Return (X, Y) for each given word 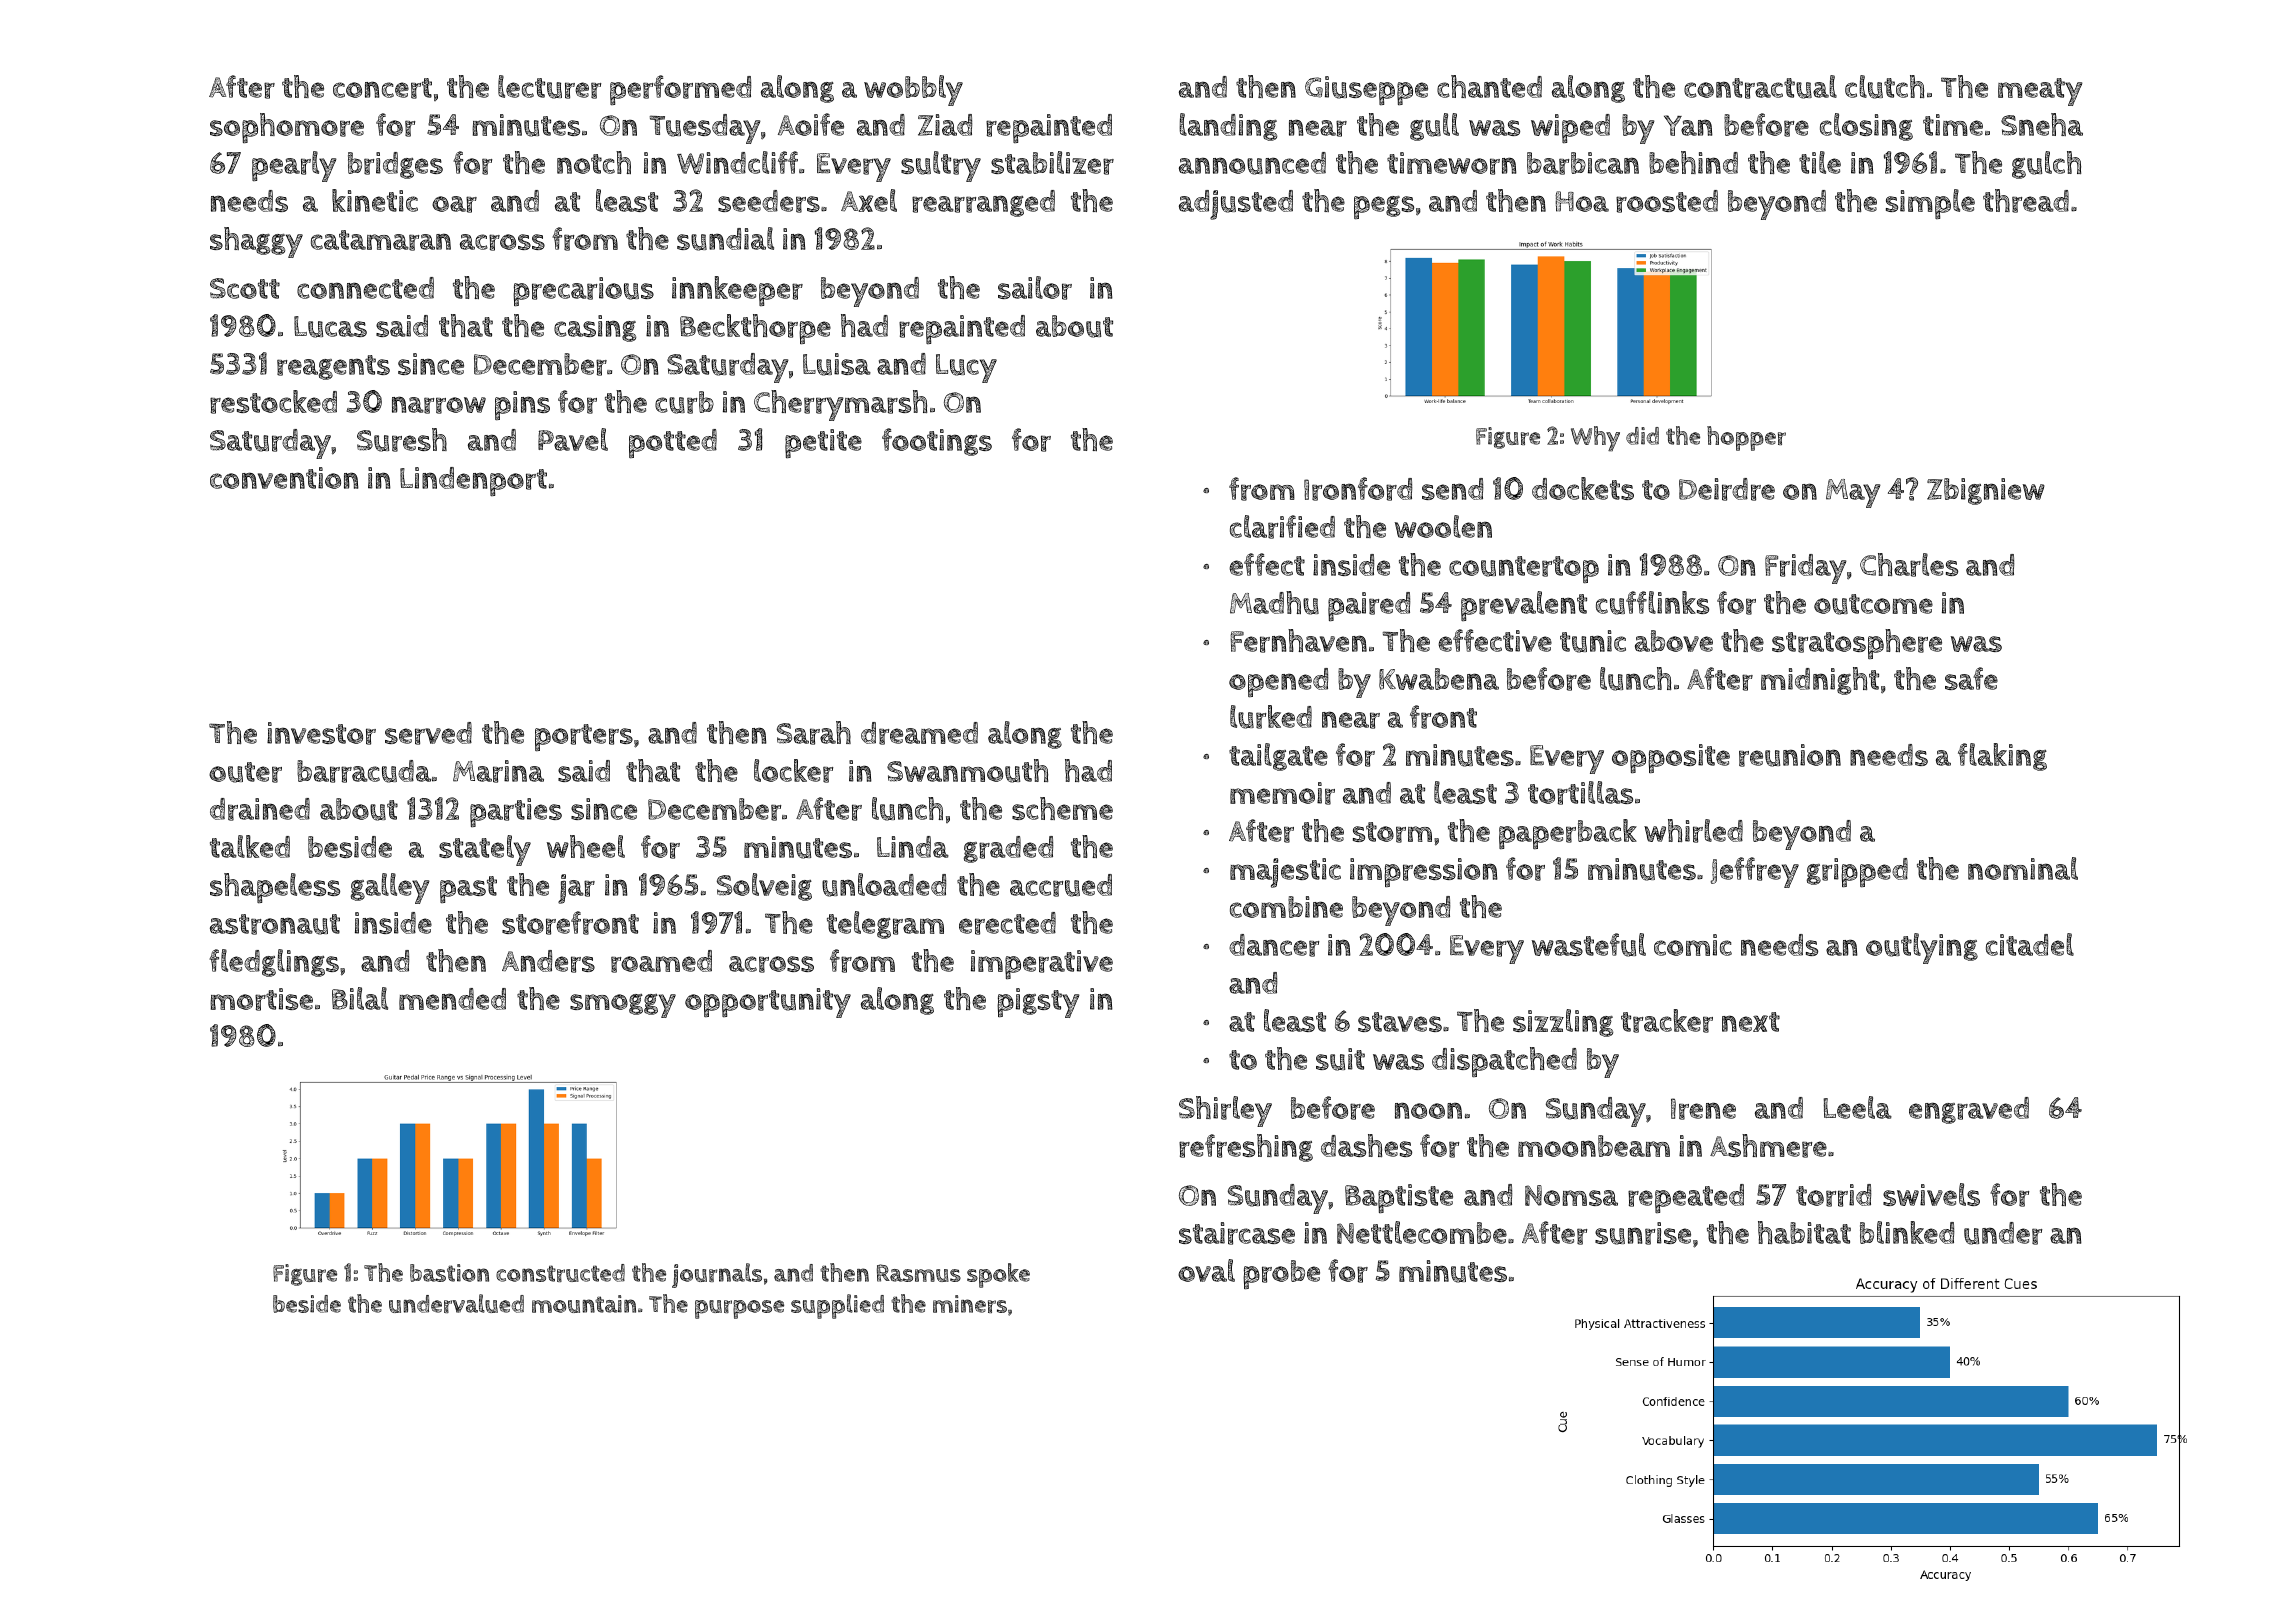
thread (2026, 201)
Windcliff (737, 162)
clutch (1884, 87)
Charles (1909, 565)
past (468, 889)
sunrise (1643, 1233)
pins (522, 405)
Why (1595, 439)
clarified (1282, 527)
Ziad (945, 125)
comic (1693, 945)
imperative (1042, 964)
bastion (449, 1273)
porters (584, 737)
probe (1281, 1274)
